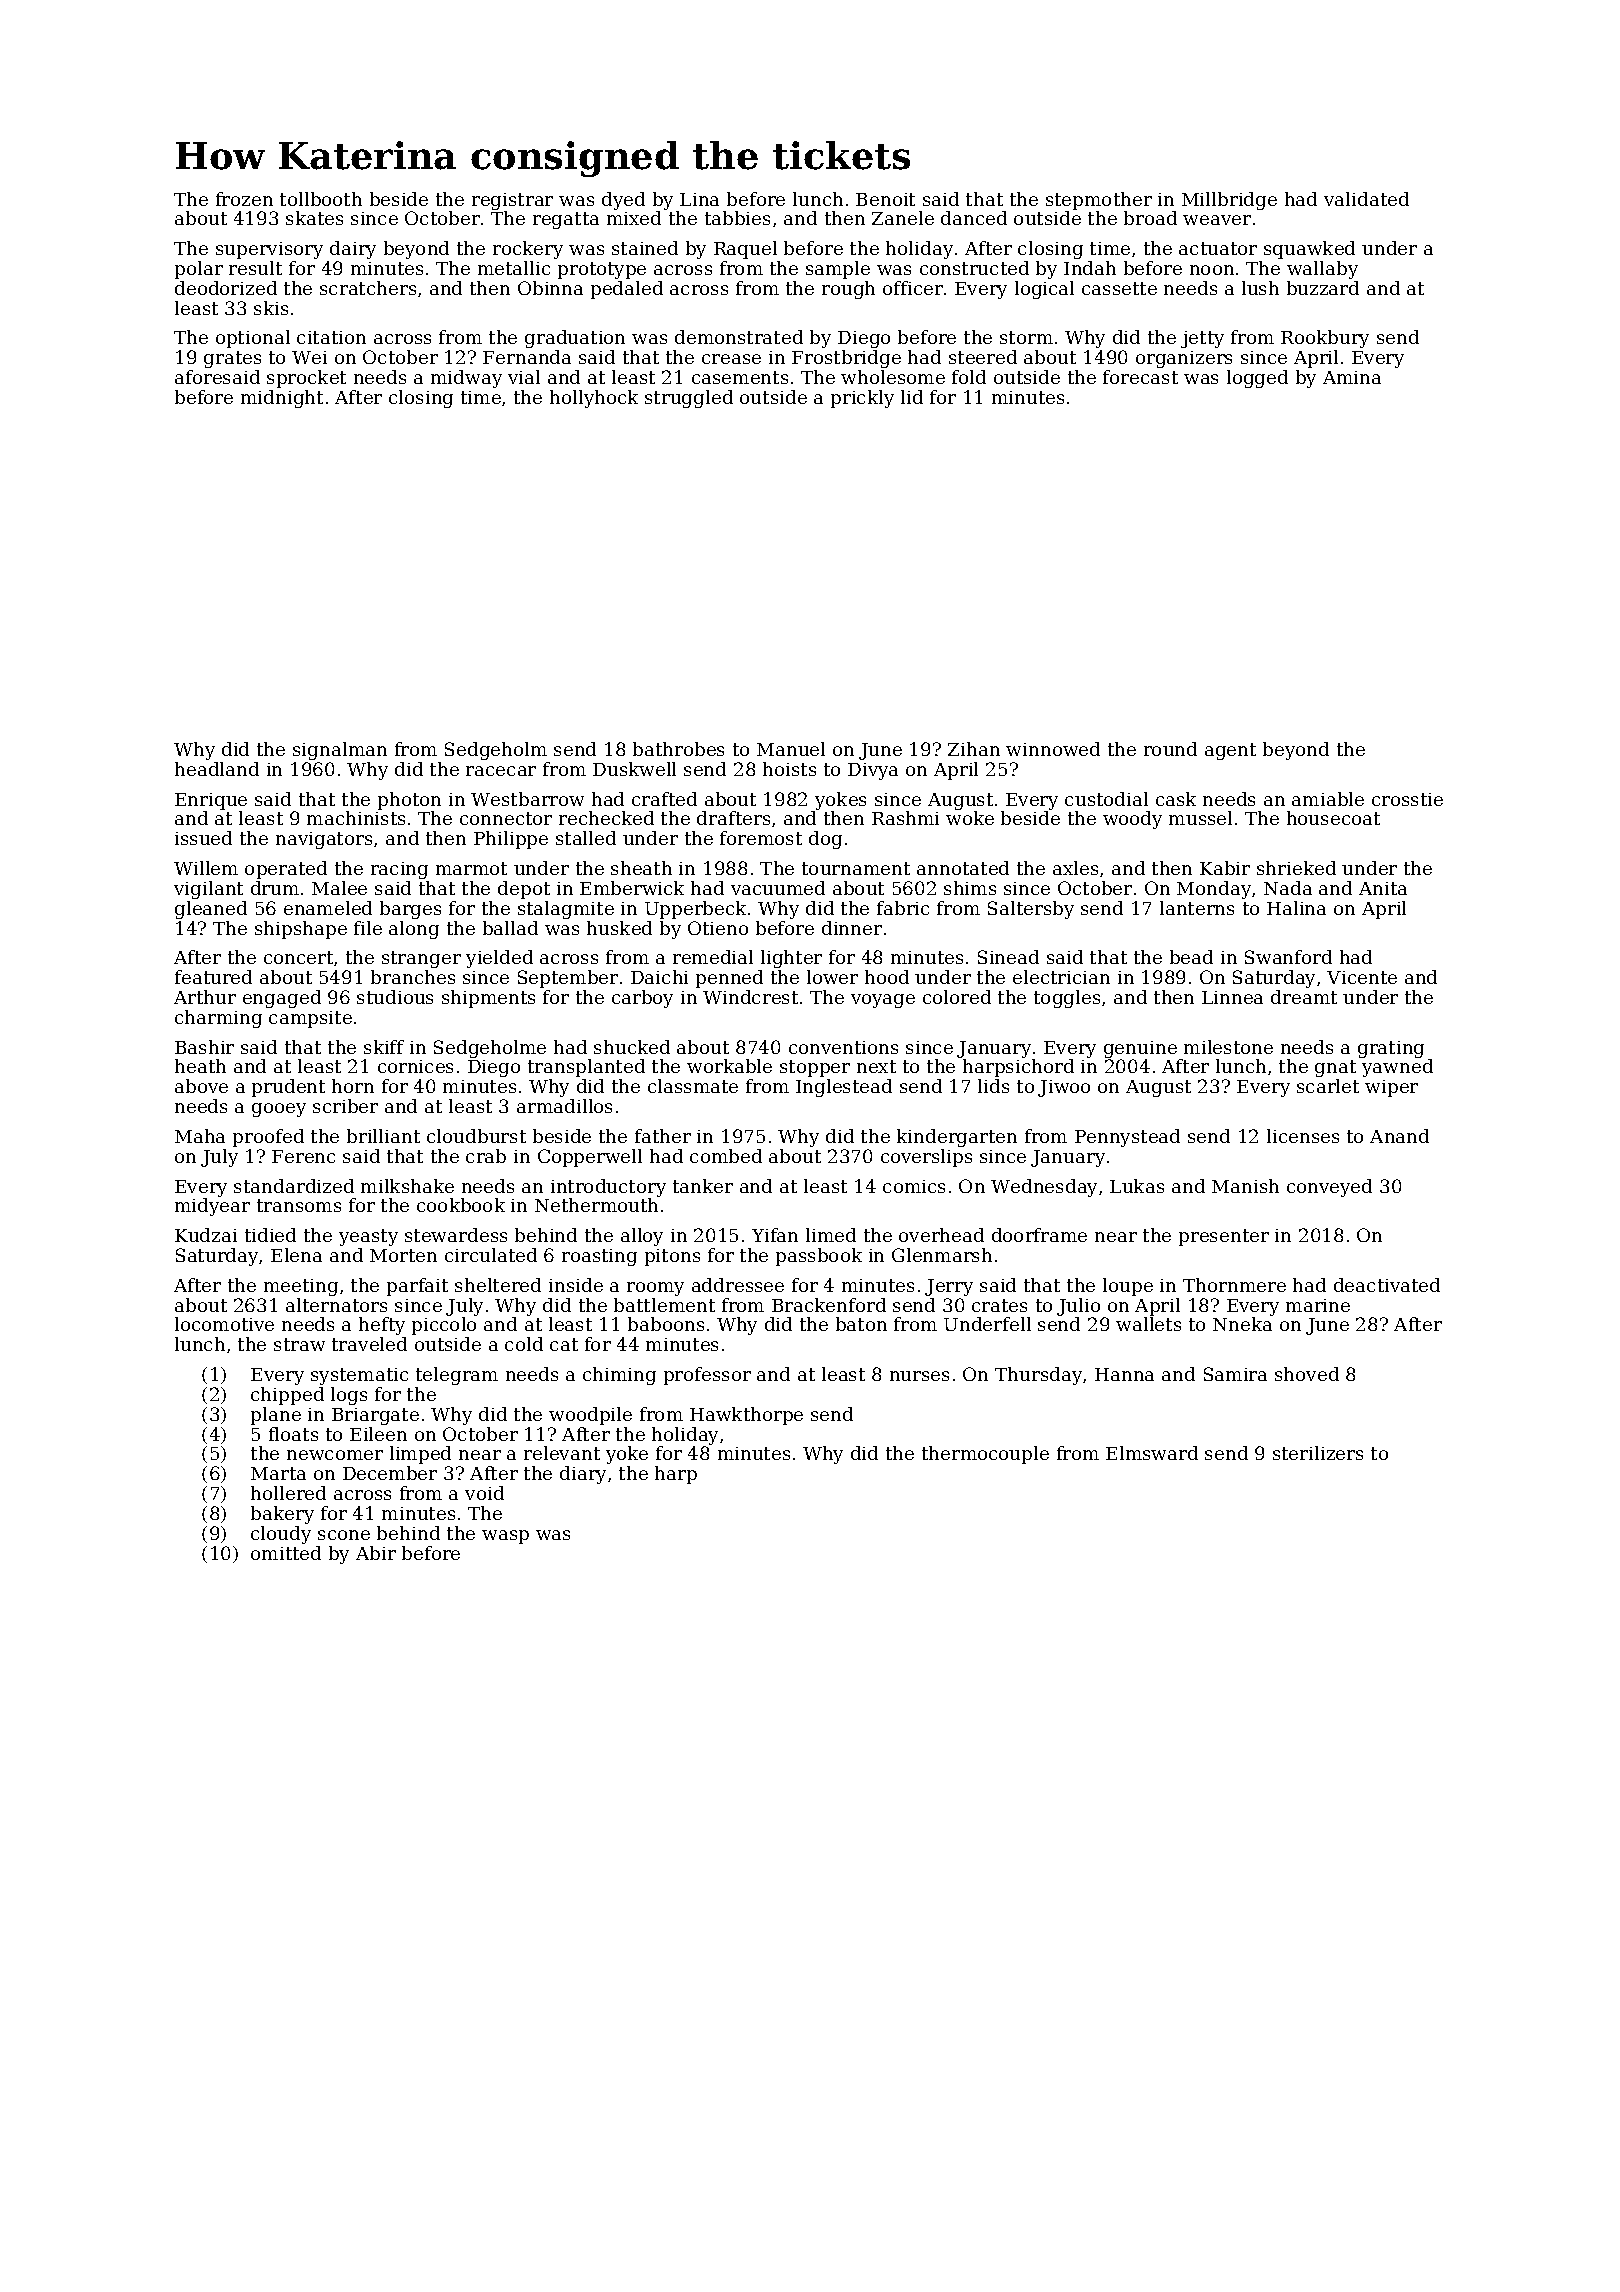  Describe the element at coordinates (969, 377) in the document. I see `fold` at that location.
